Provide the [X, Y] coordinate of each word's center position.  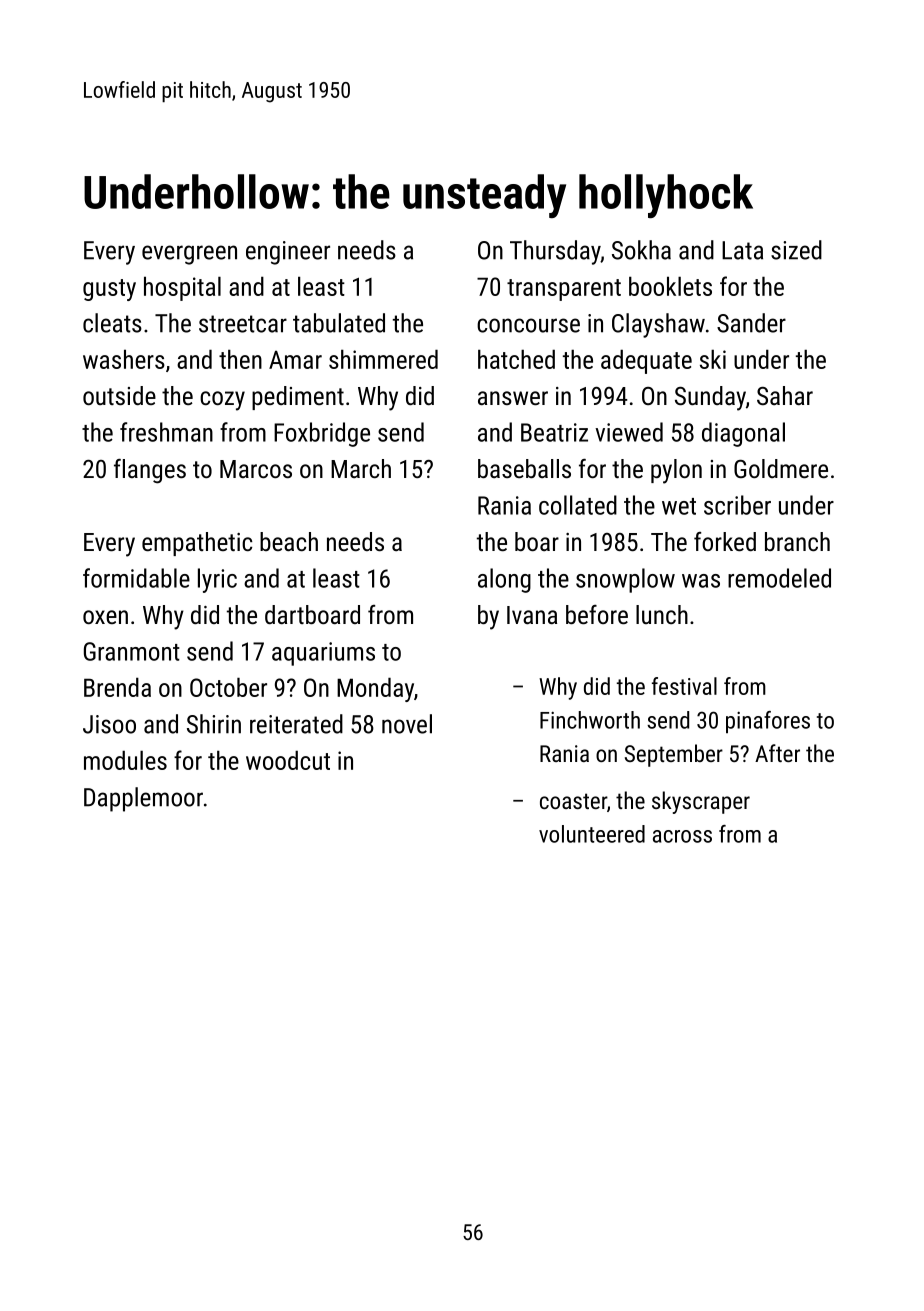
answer [513, 398]
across [682, 836]
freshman [166, 432]
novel [407, 724]
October [228, 687]
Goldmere [781, 468]
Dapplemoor [143, 799]
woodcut [288, 760]
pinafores [768, 722]
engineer [288, 253]
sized [796, 250]
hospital [182, 288]
